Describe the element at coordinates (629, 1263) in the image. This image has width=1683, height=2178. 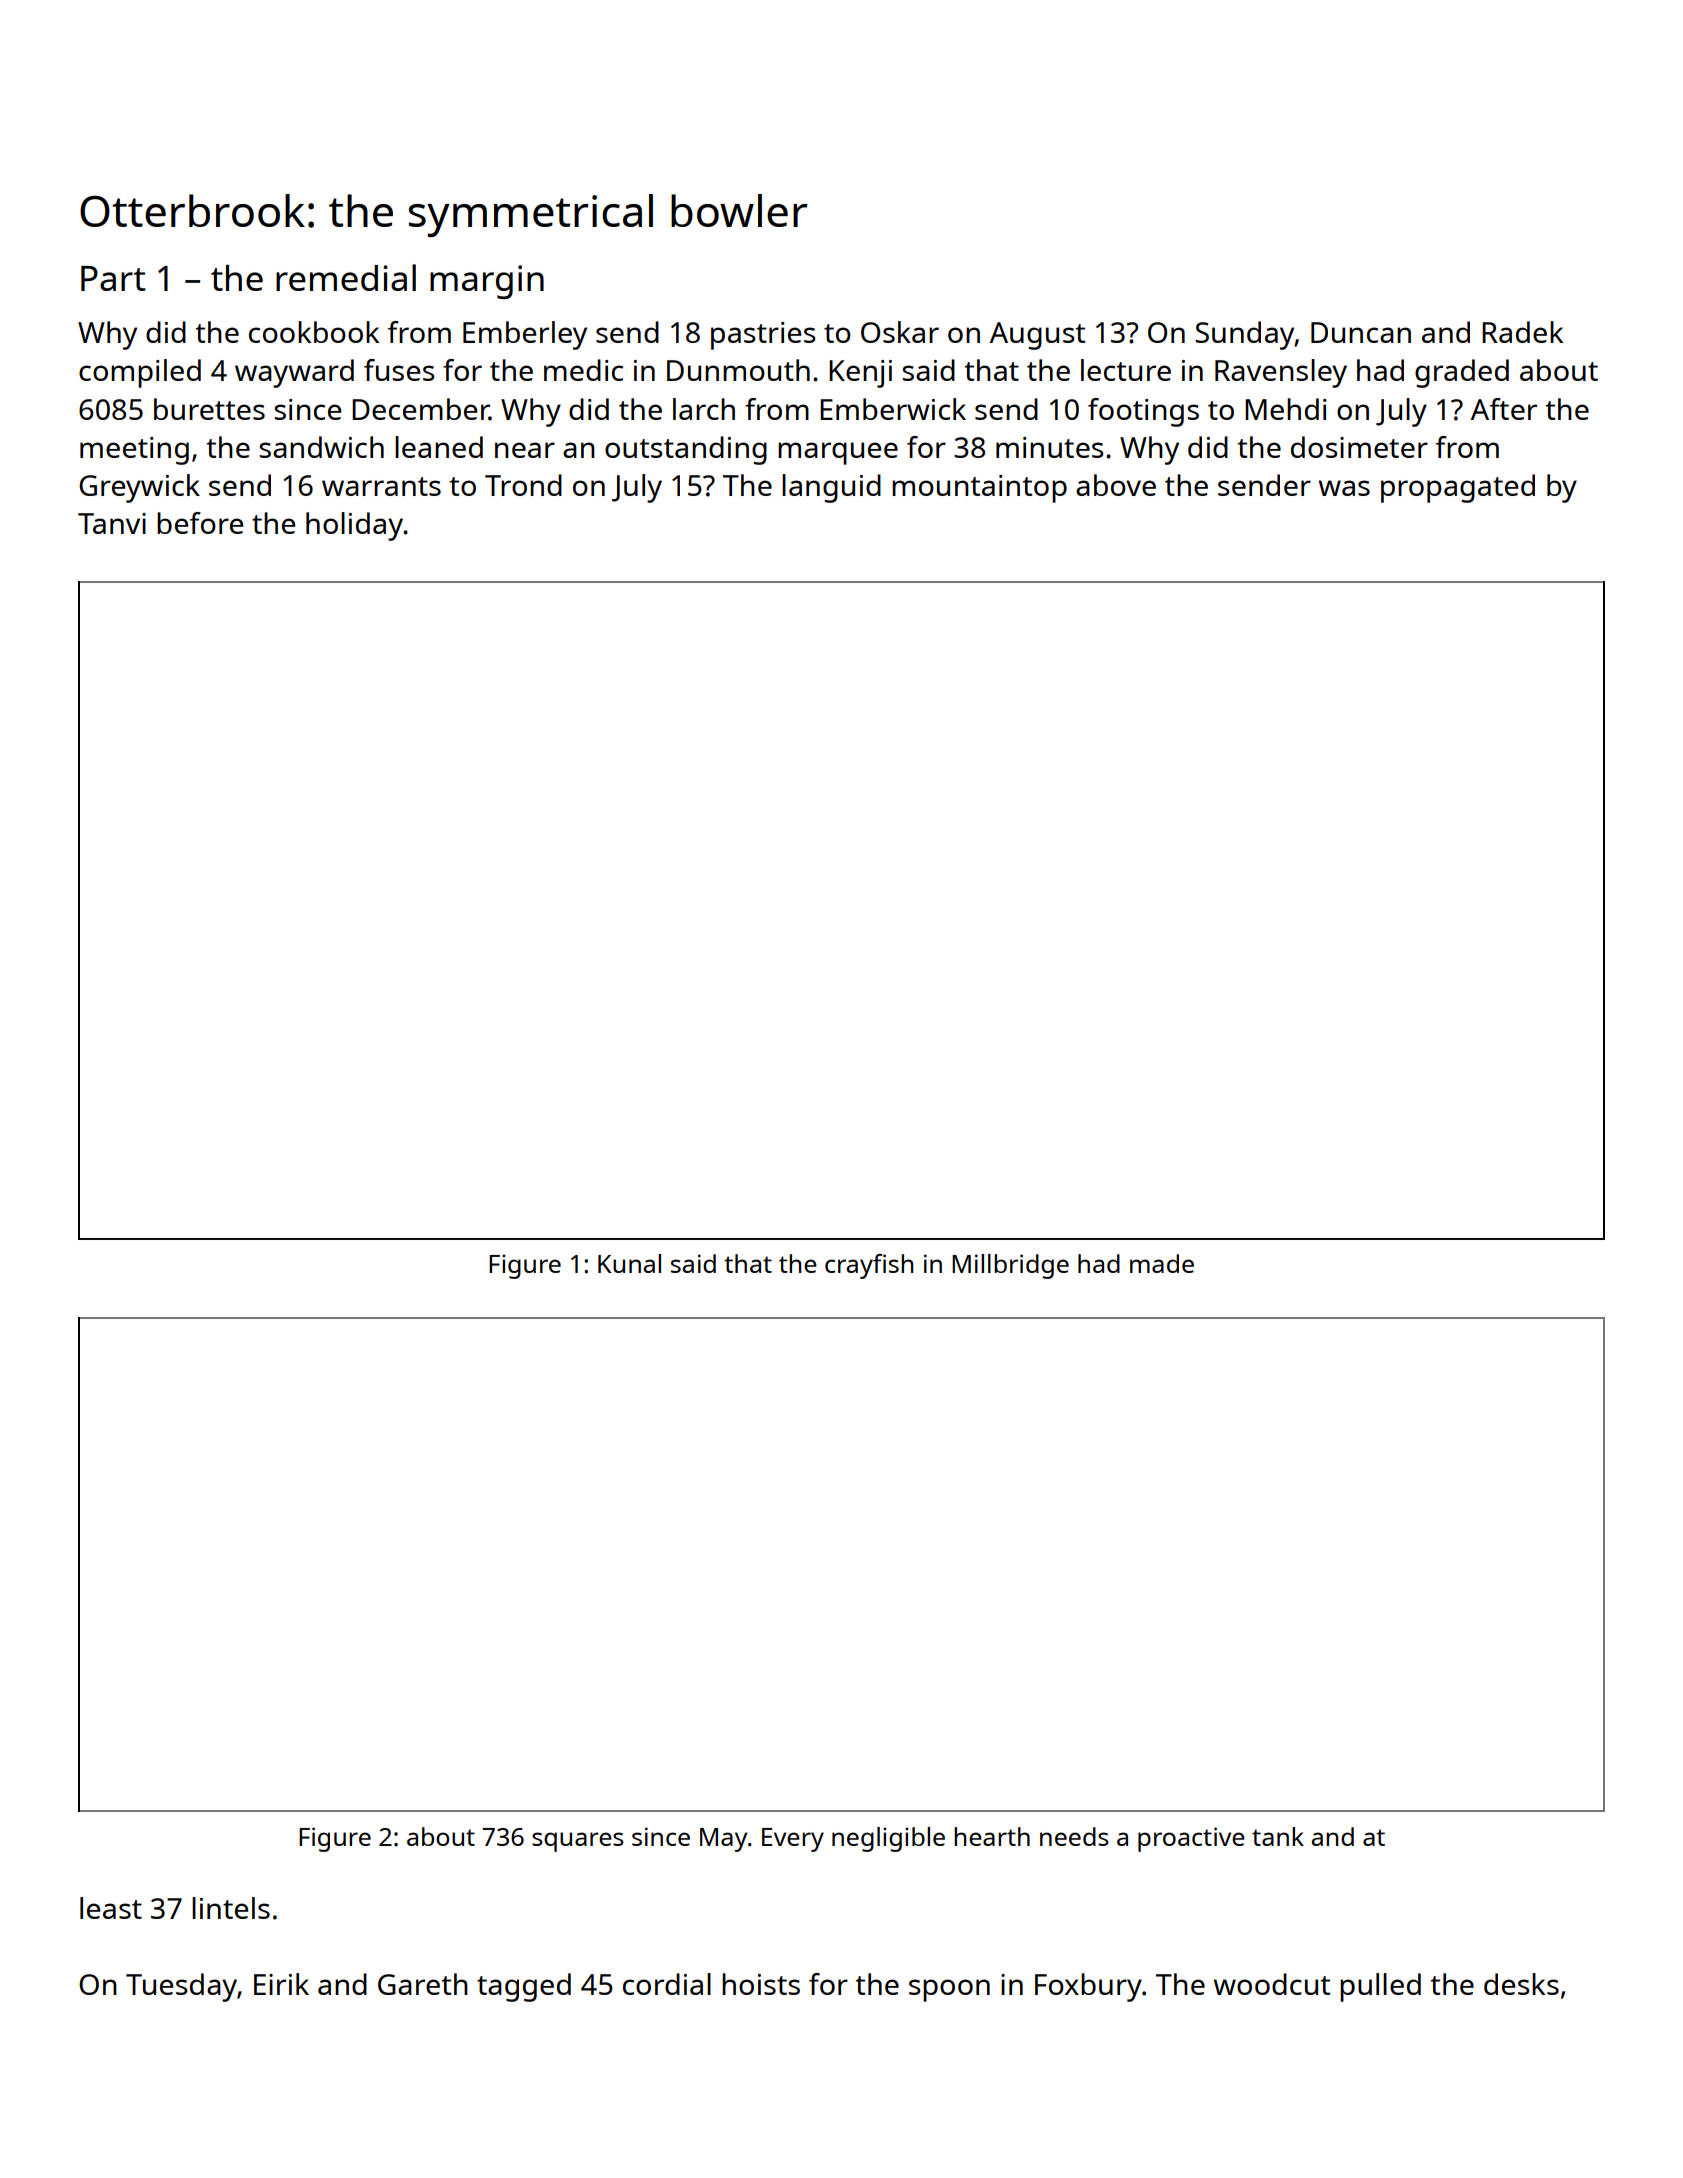
I see `Kunal` at that location.
